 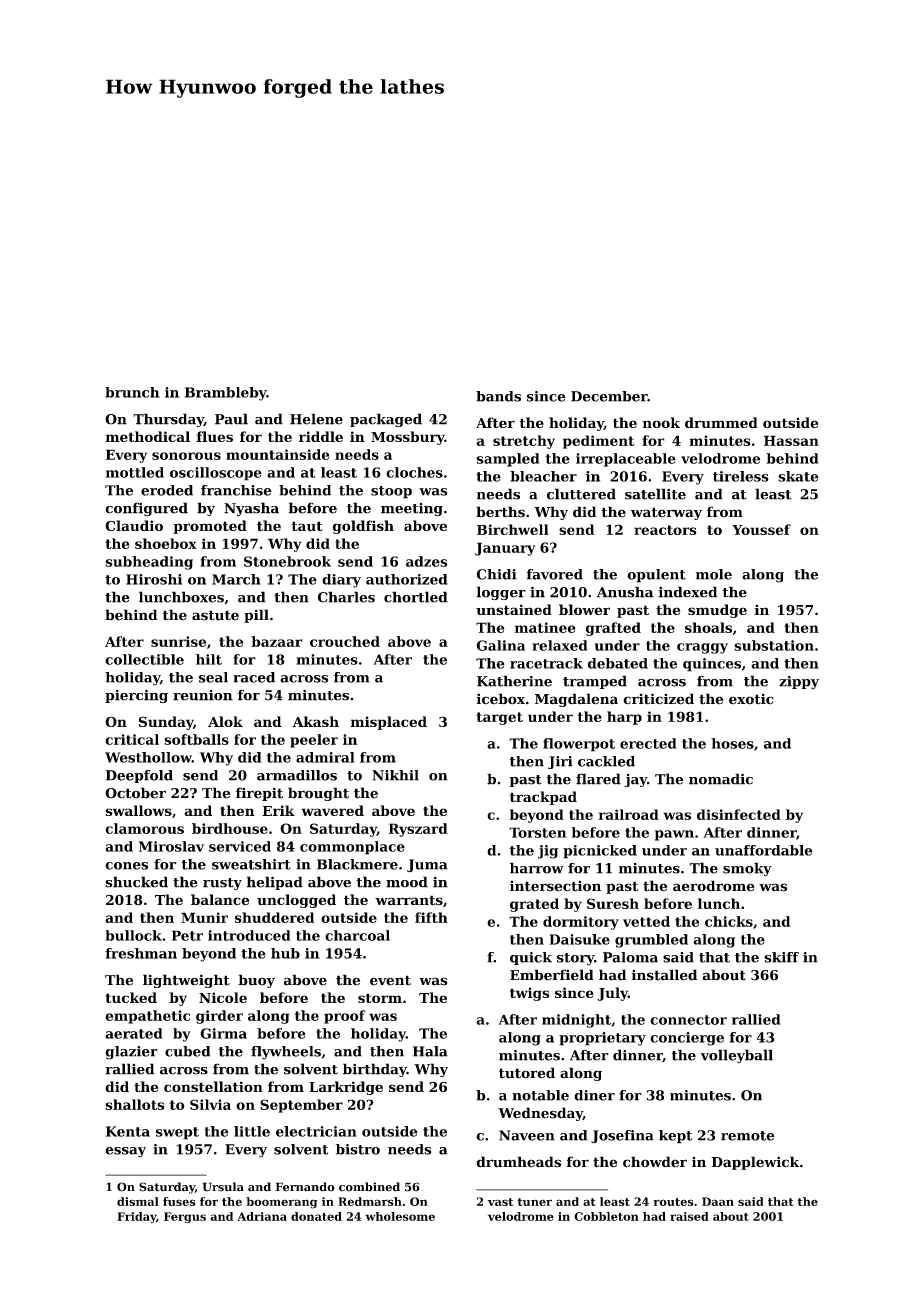 I want to click on Brambleby, so click(x=226, y=394).
